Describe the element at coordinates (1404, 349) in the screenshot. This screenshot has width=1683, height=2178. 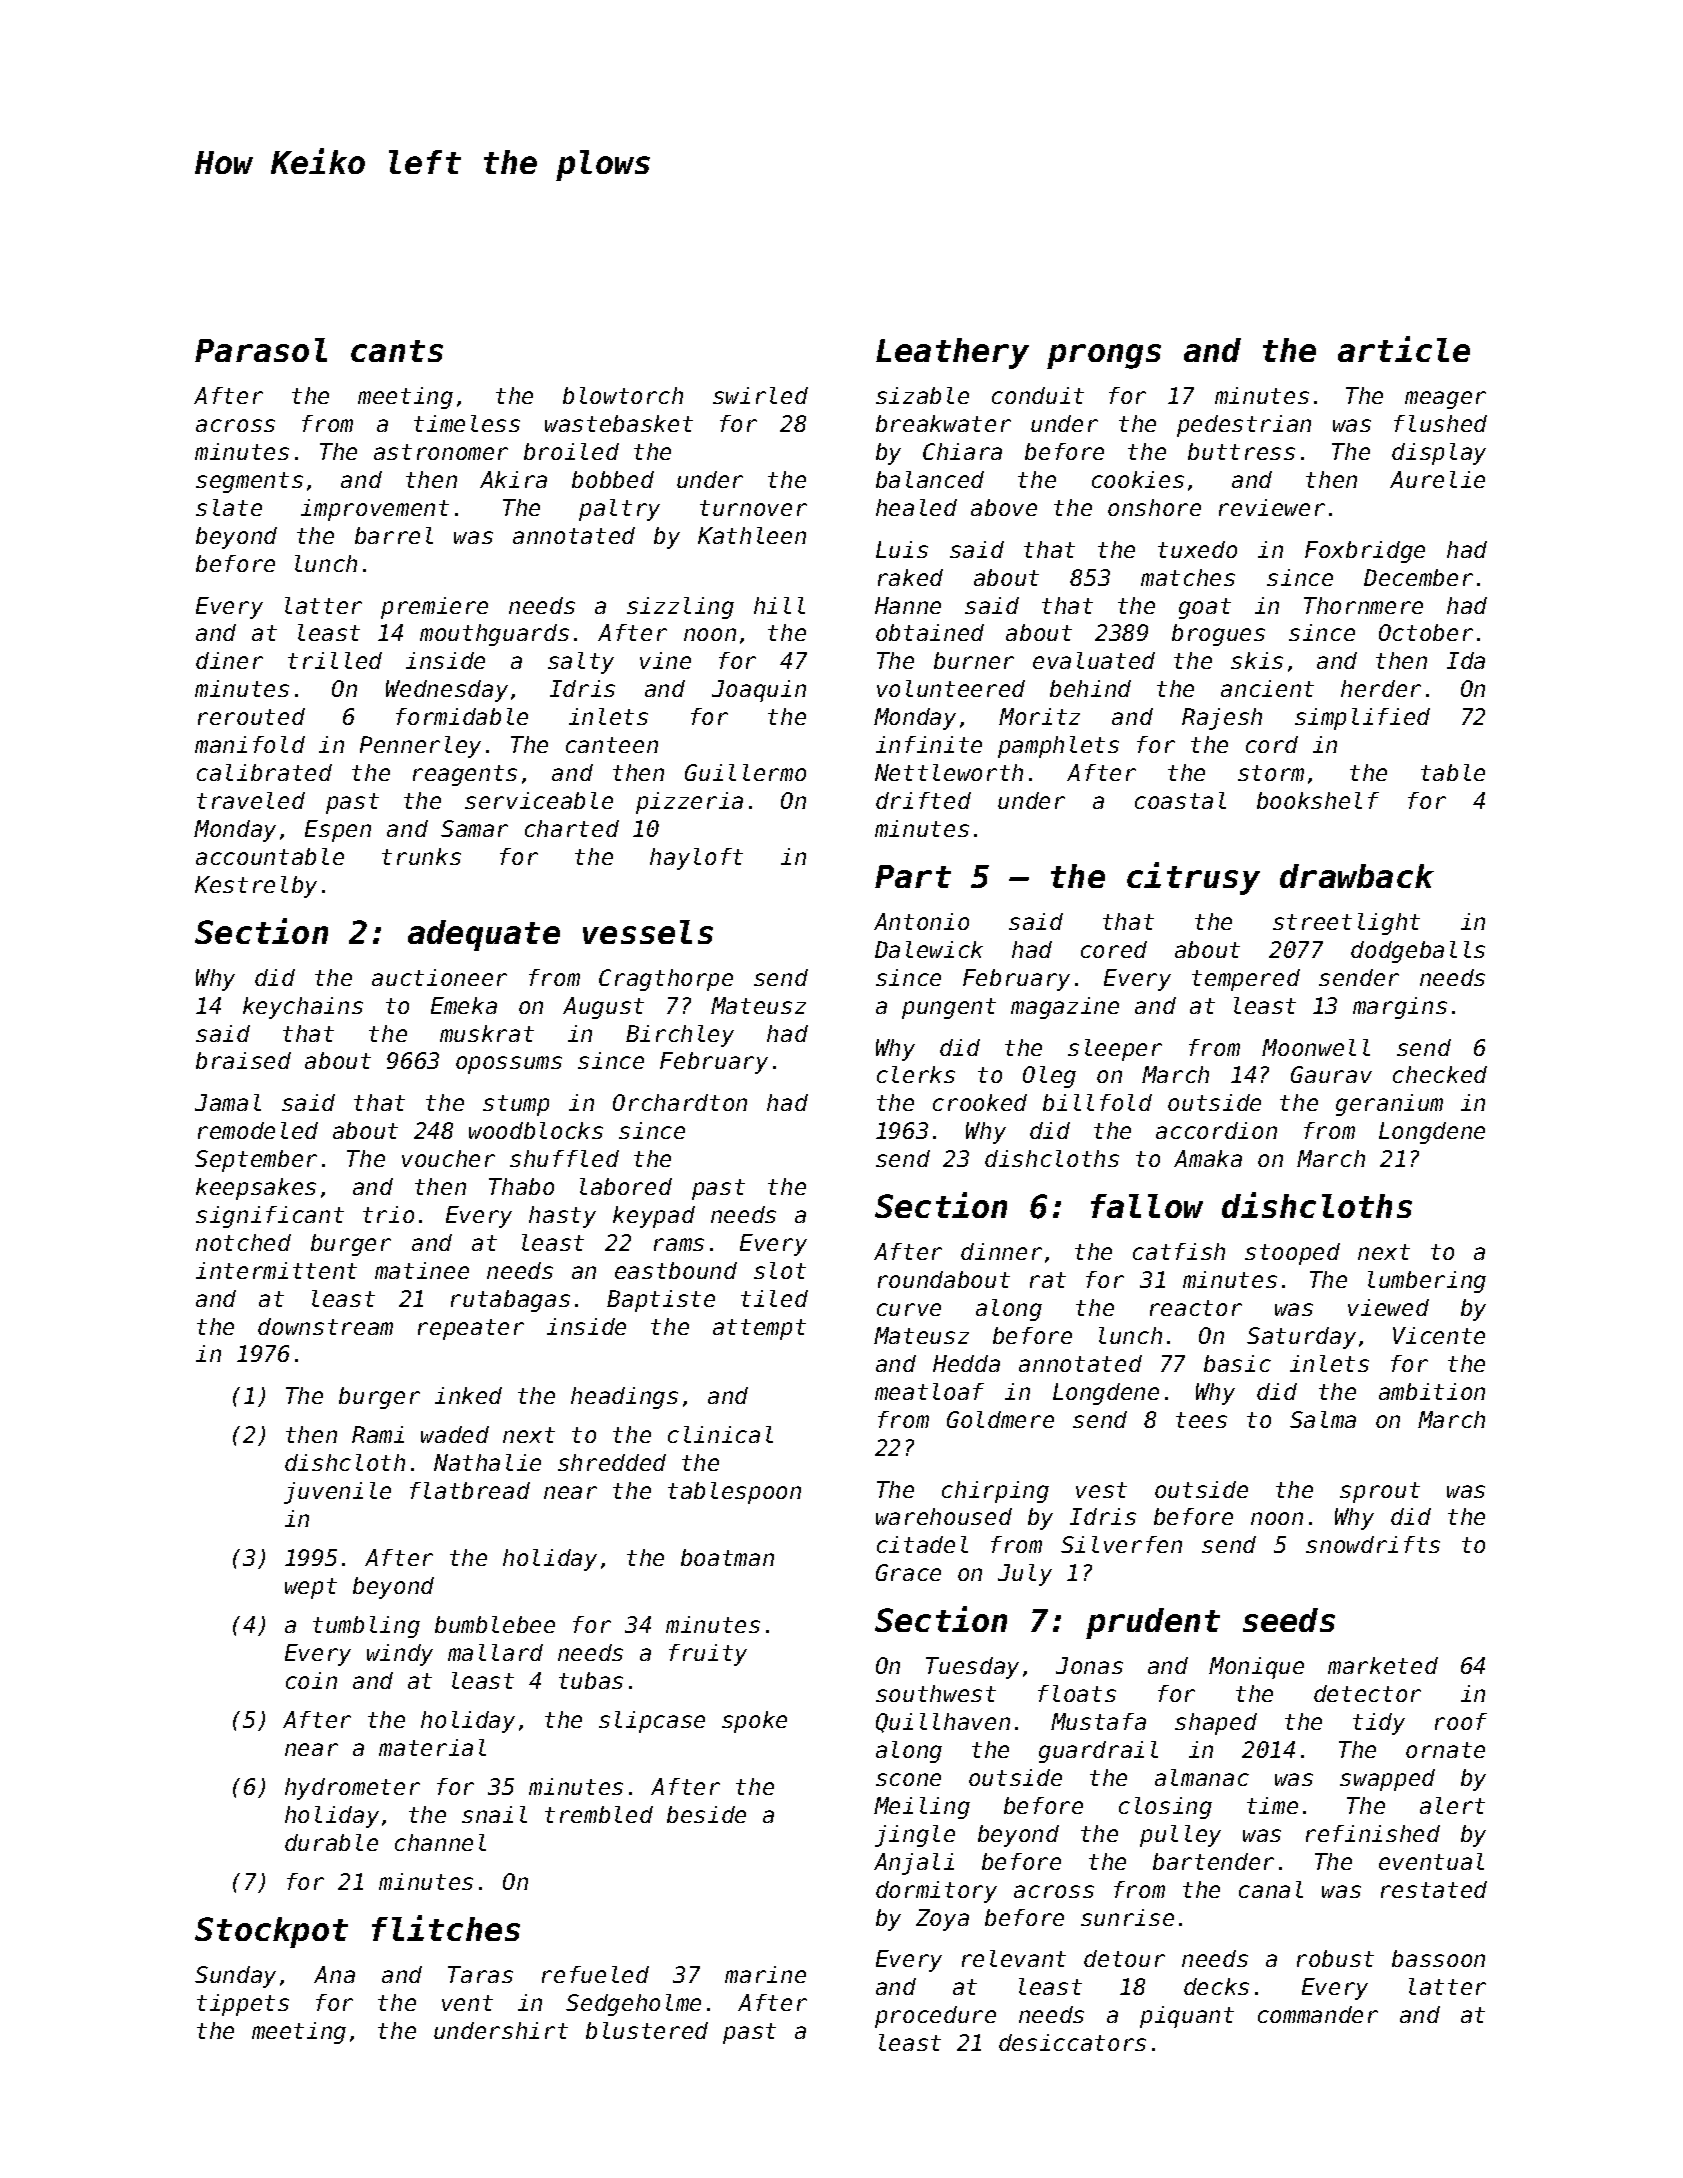
I see `article` at that location.
